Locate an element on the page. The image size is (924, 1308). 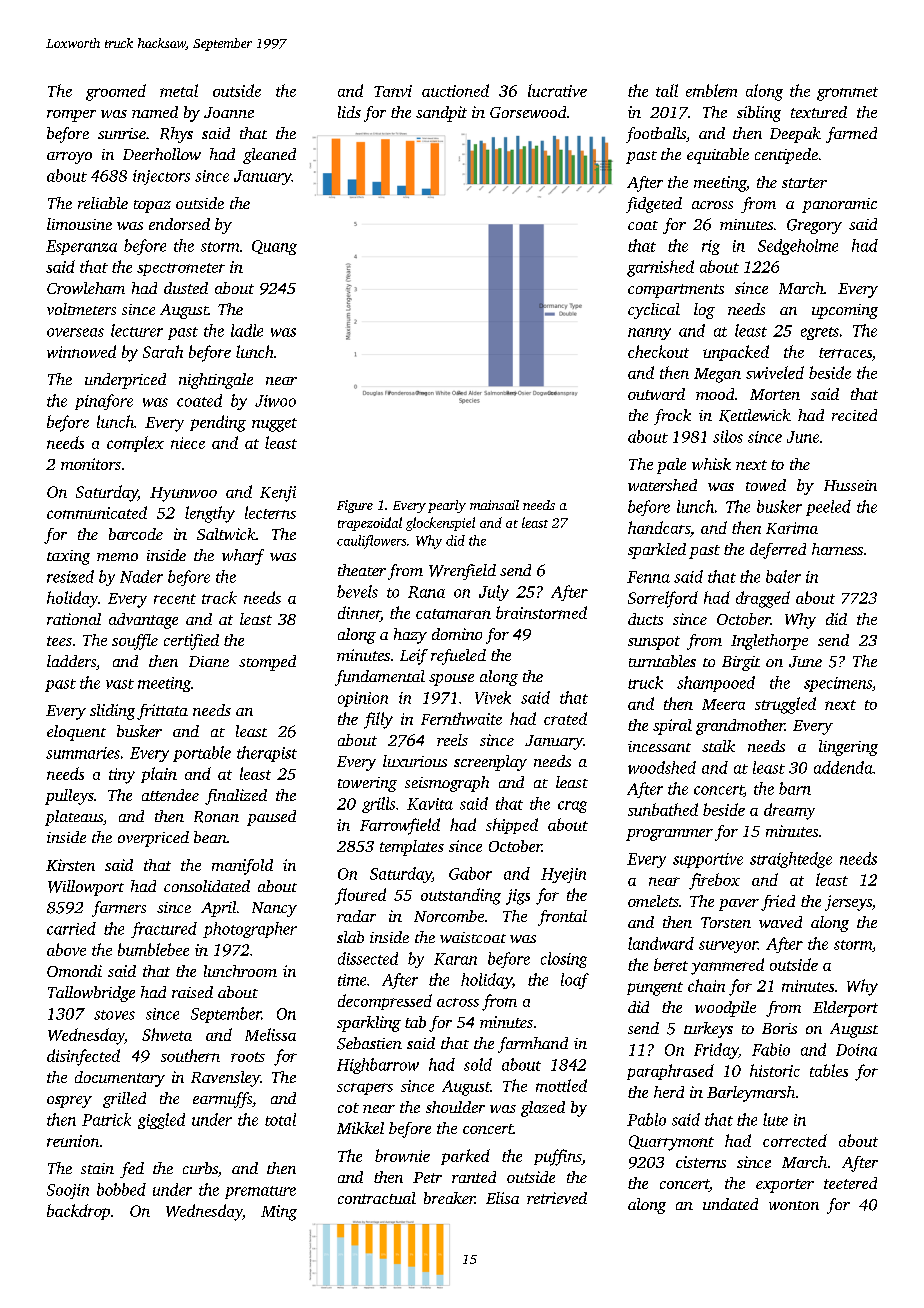
romper is located at coordinates (71, 116).
